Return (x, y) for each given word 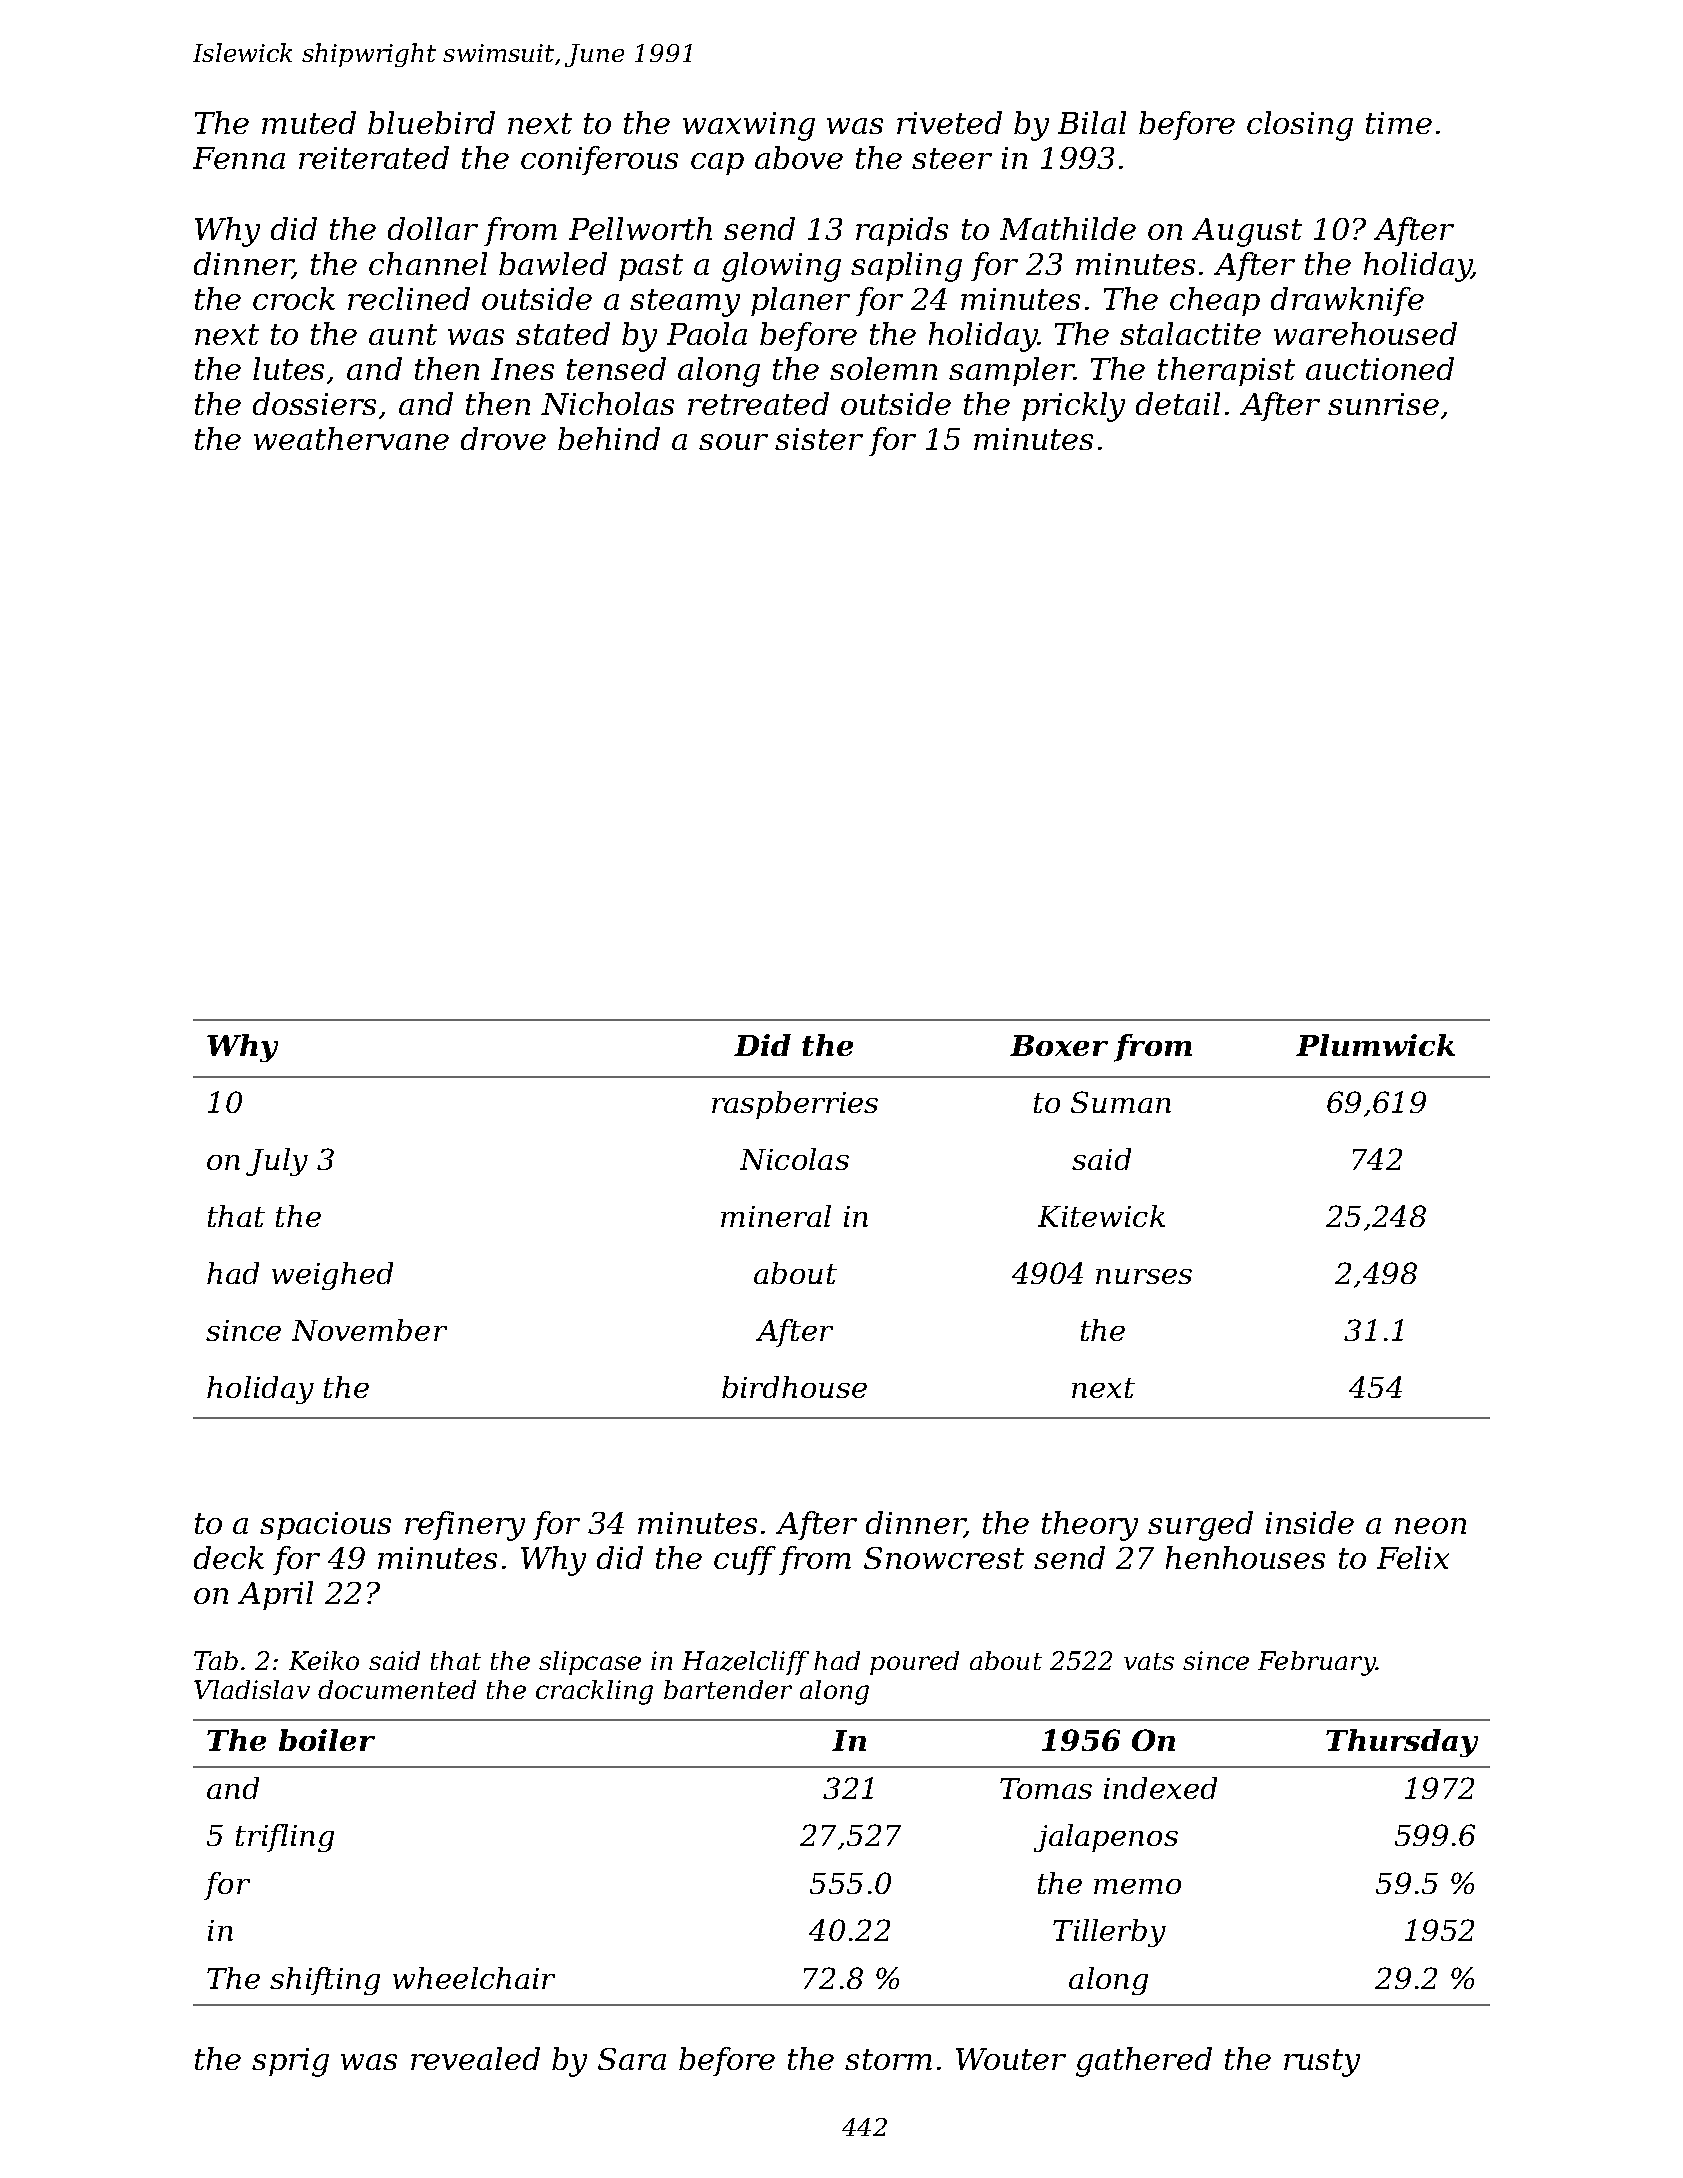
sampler (1011, 371)
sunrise (1383, 404)
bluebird (431, 122)
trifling (285, 1838)
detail (1178, 403)
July (277, 1162)
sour (733, 442)
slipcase (590, 1663)
